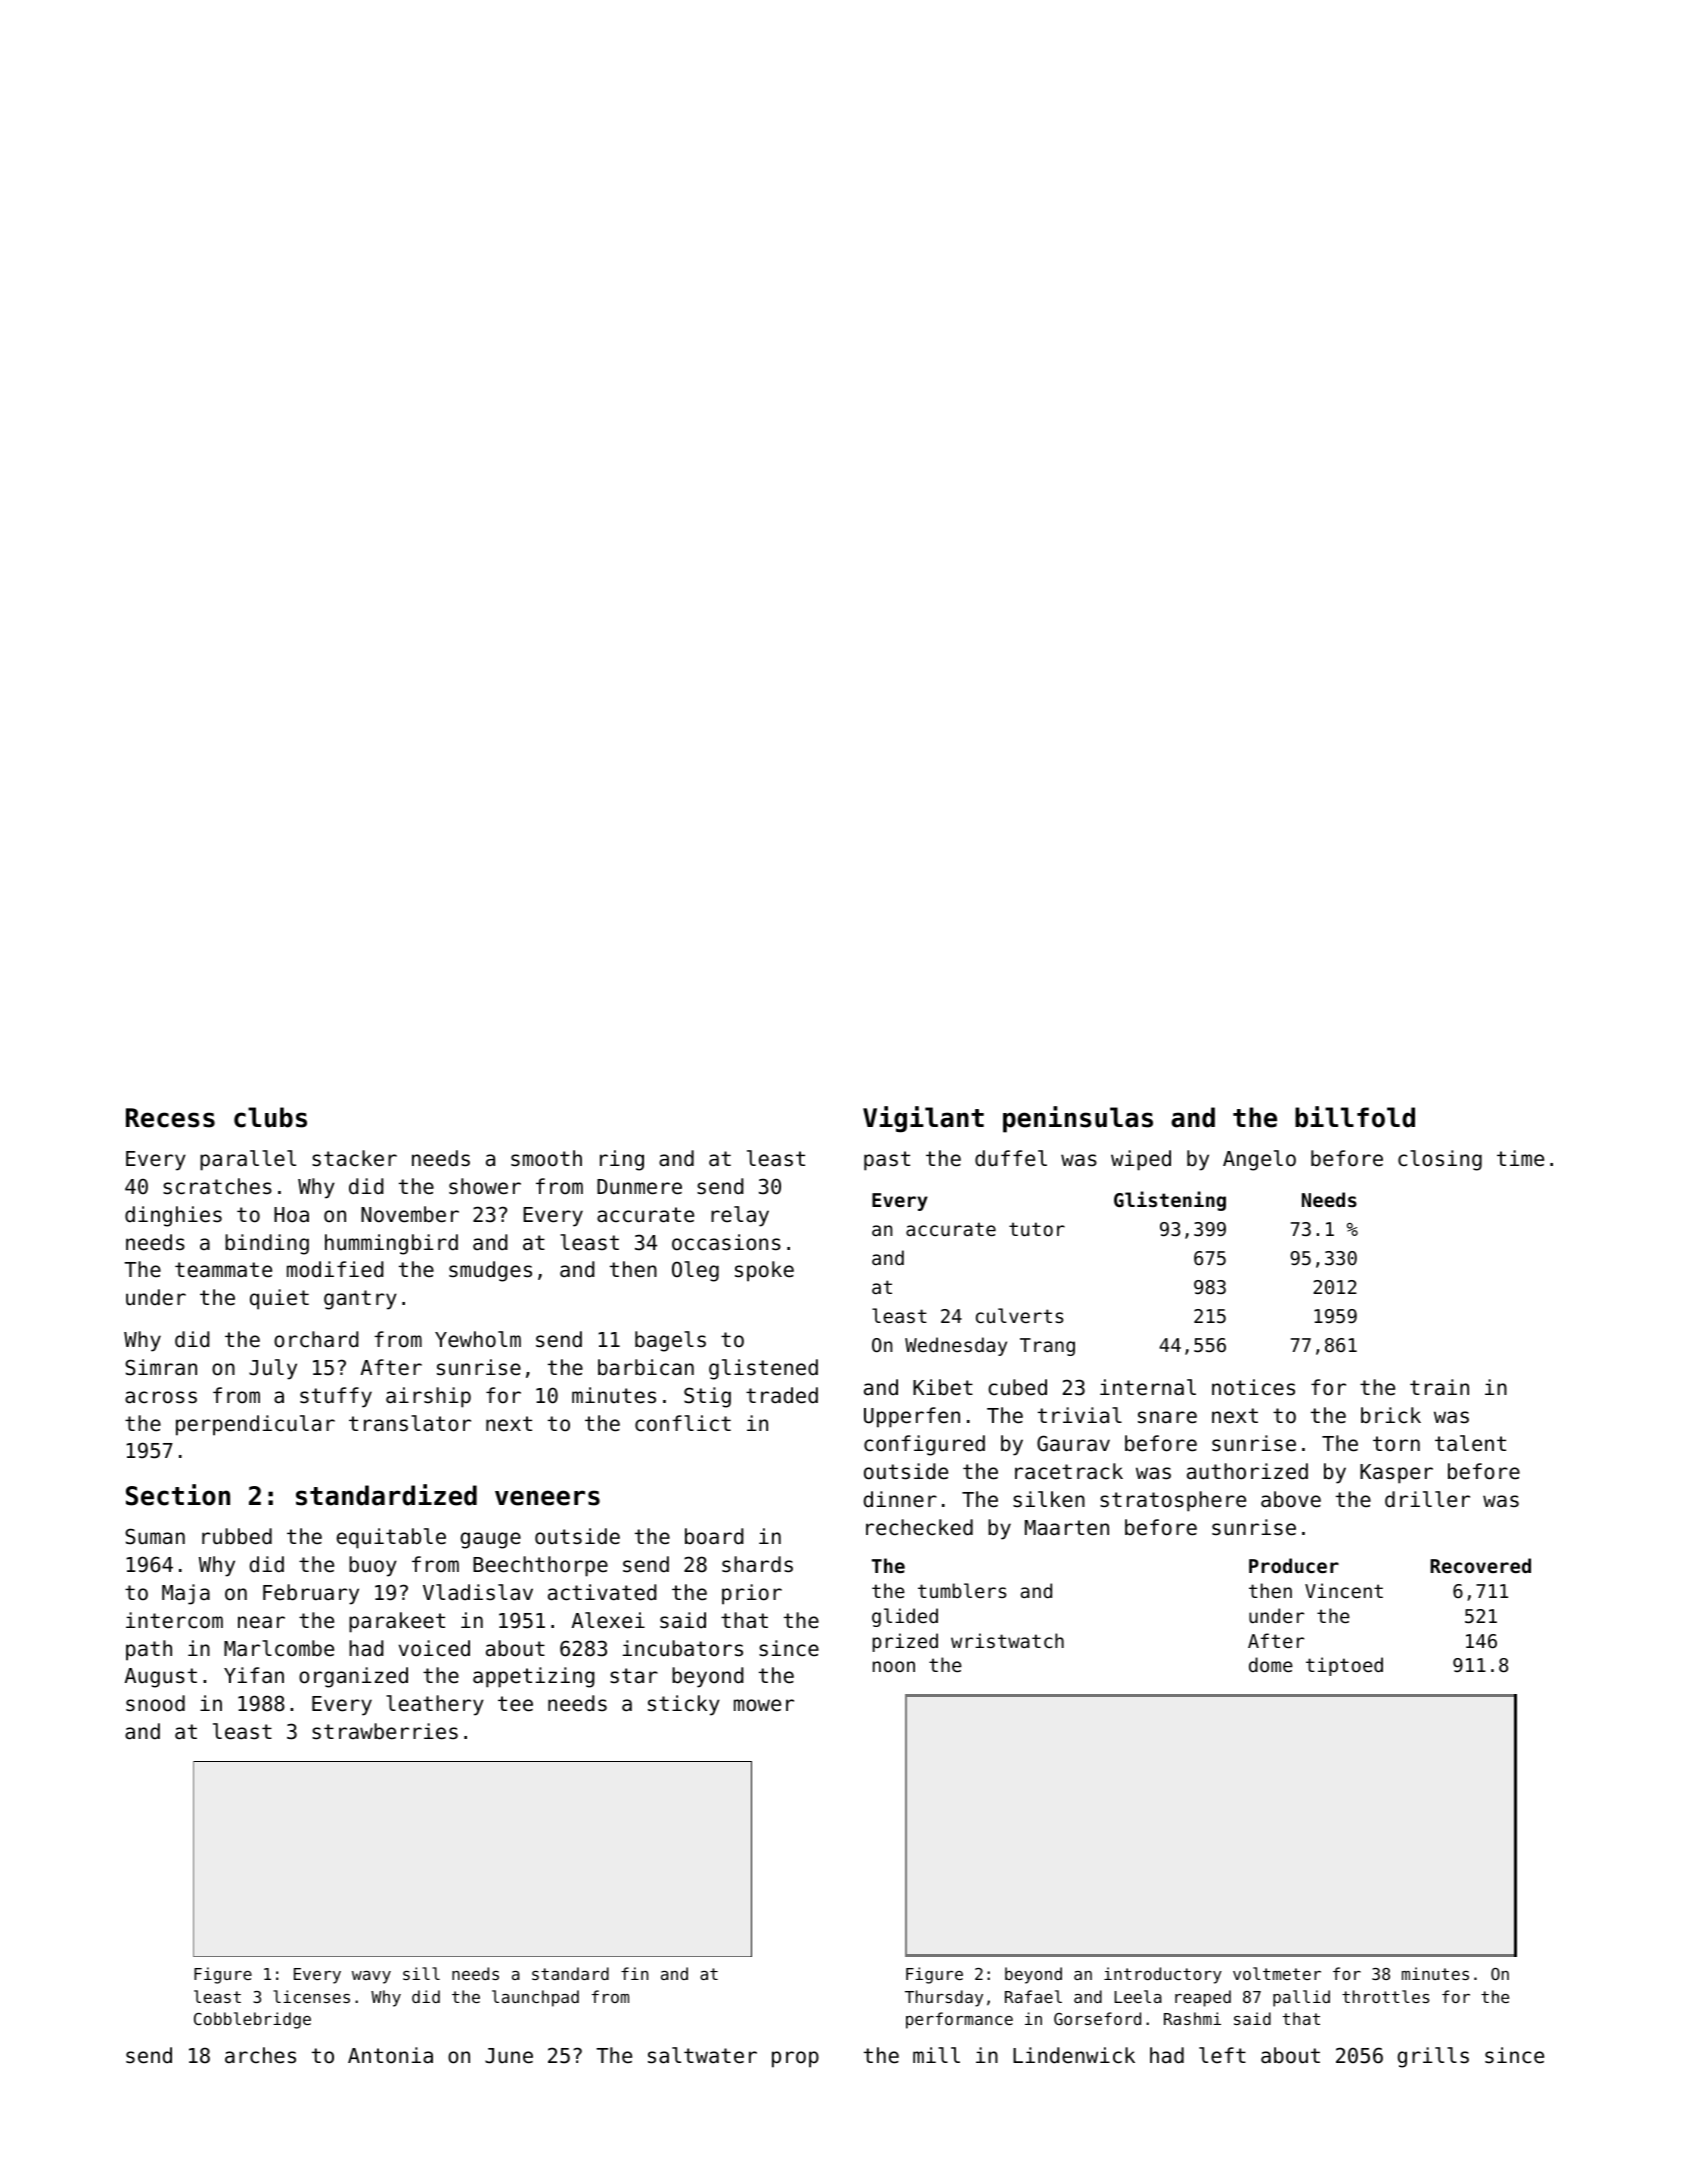 The width and height of the screenshot is (1683, 2178). I want to click on notices, so click(1253, 1387).
